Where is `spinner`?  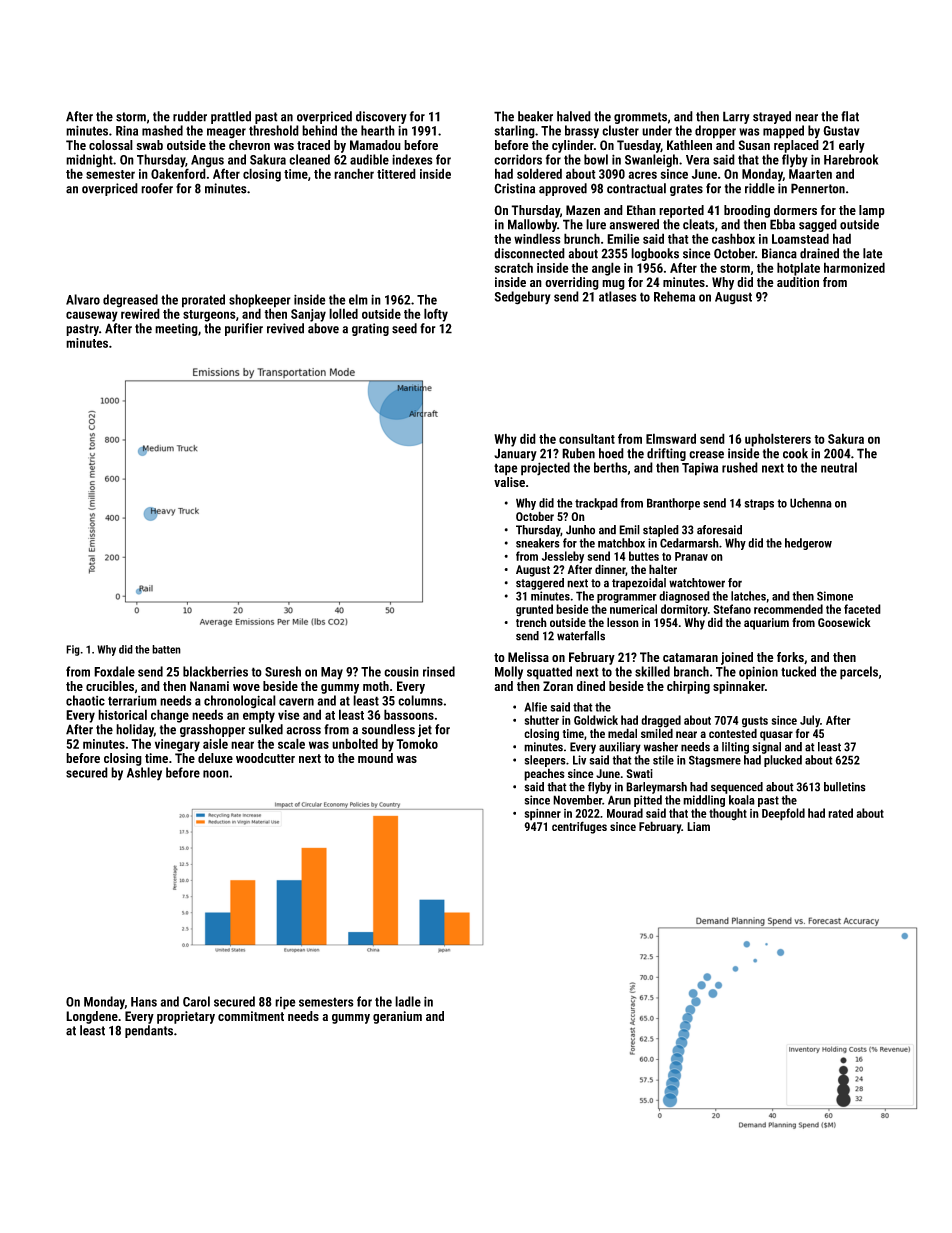
spinner is located at coordinates (543, 815).
